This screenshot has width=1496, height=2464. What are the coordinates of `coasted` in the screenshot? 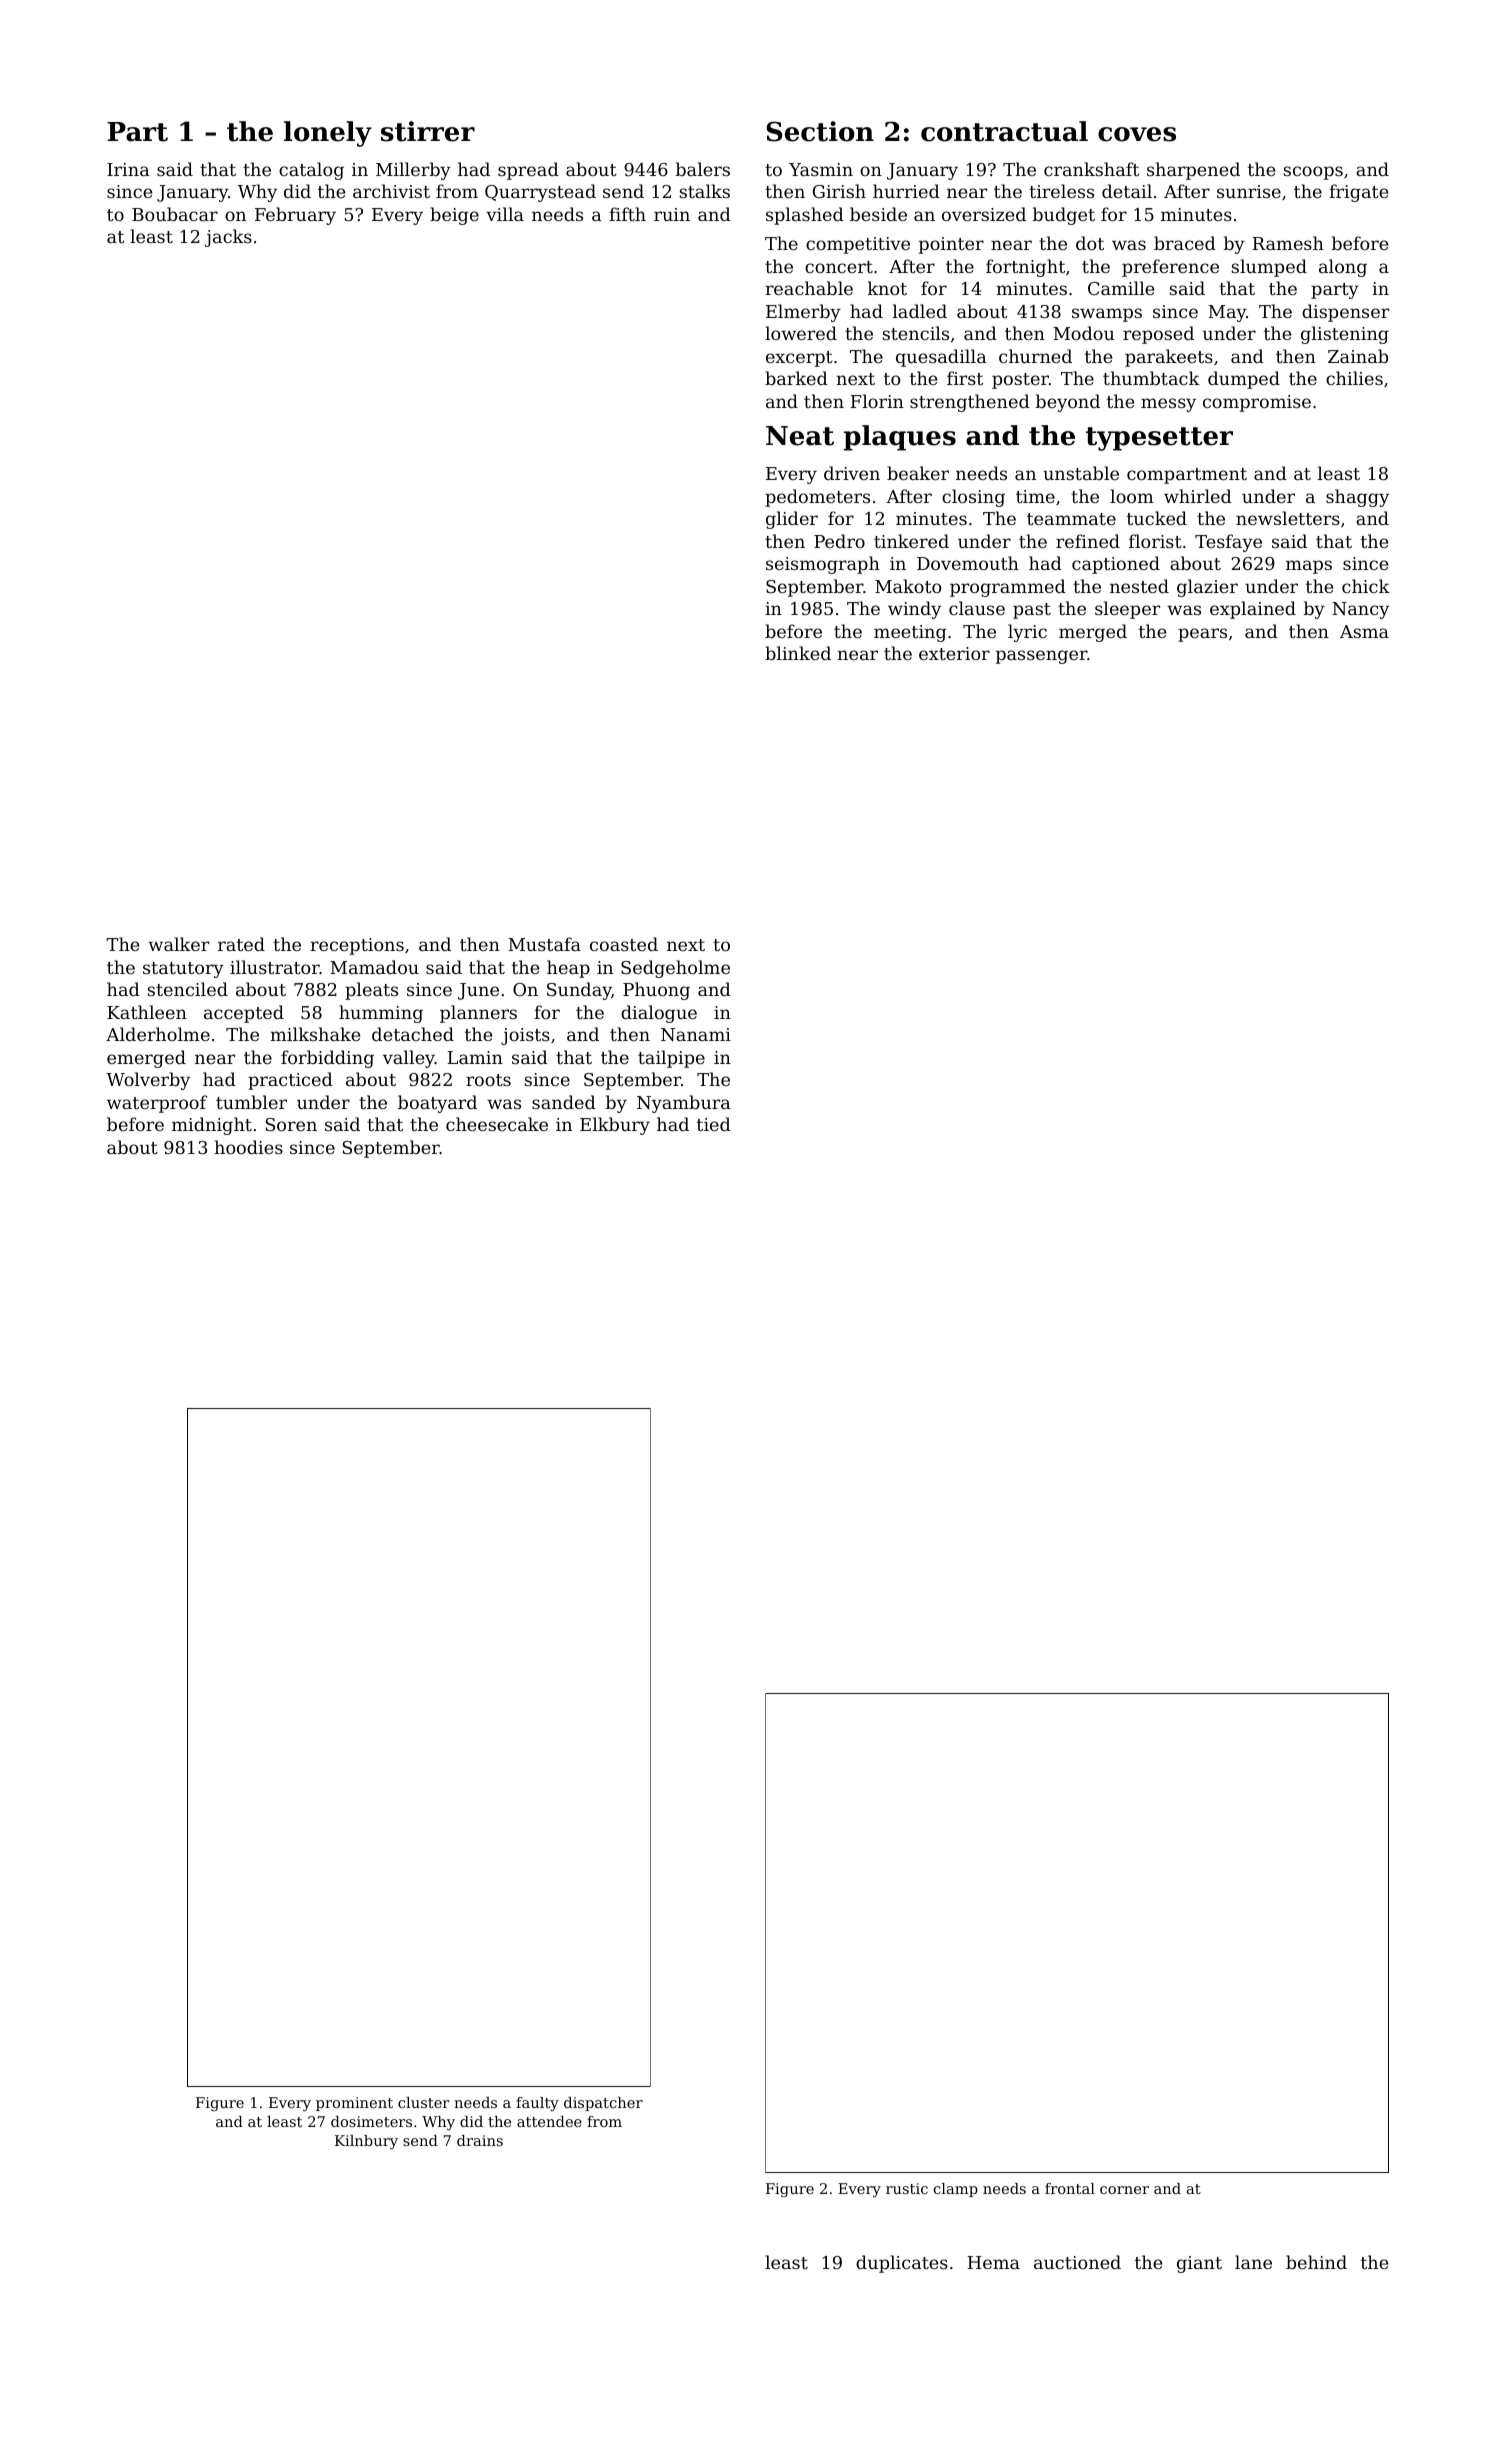 It's located at (624, 944).
